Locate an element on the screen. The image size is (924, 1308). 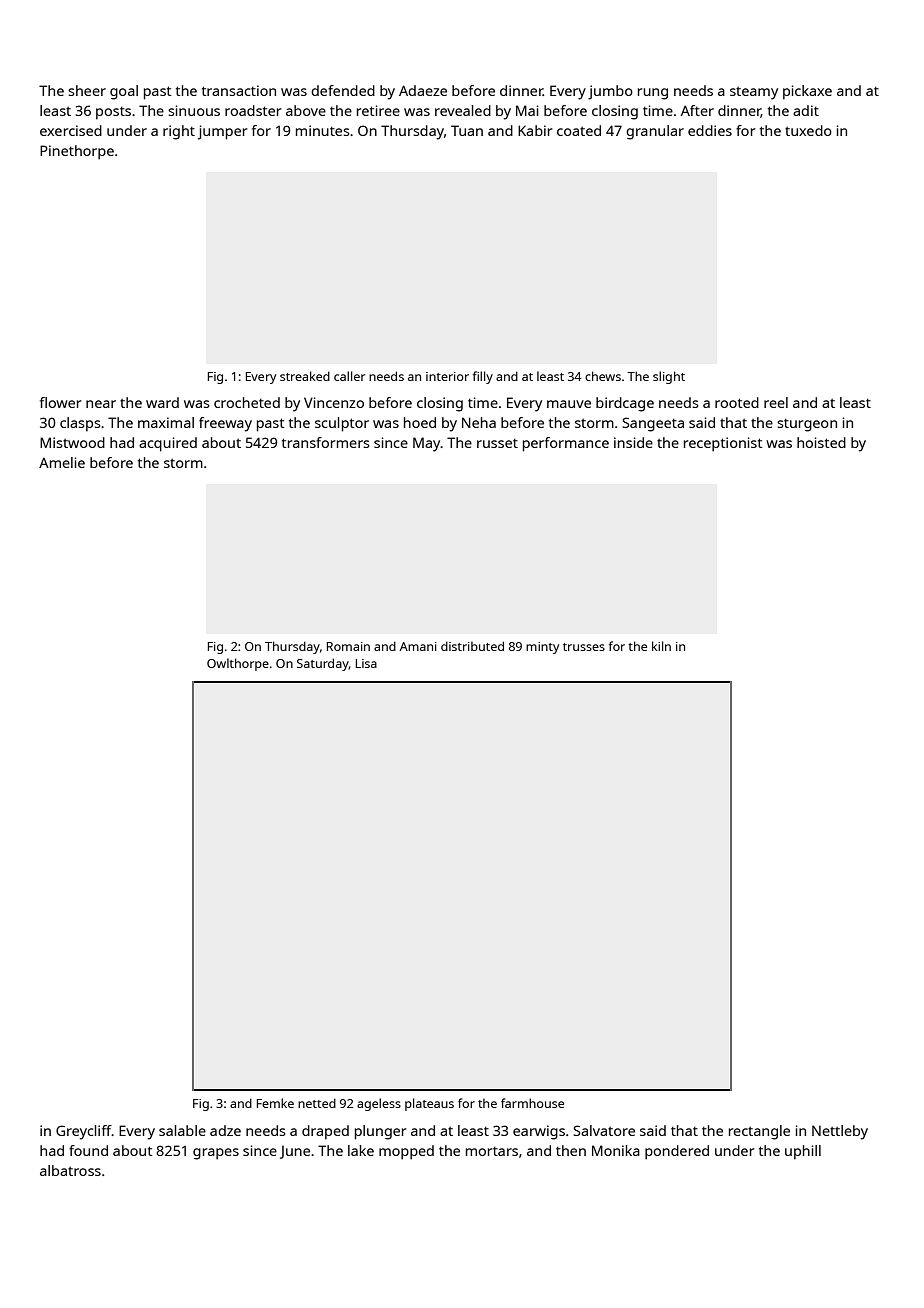
ward is located at coordinates (162, 402).
